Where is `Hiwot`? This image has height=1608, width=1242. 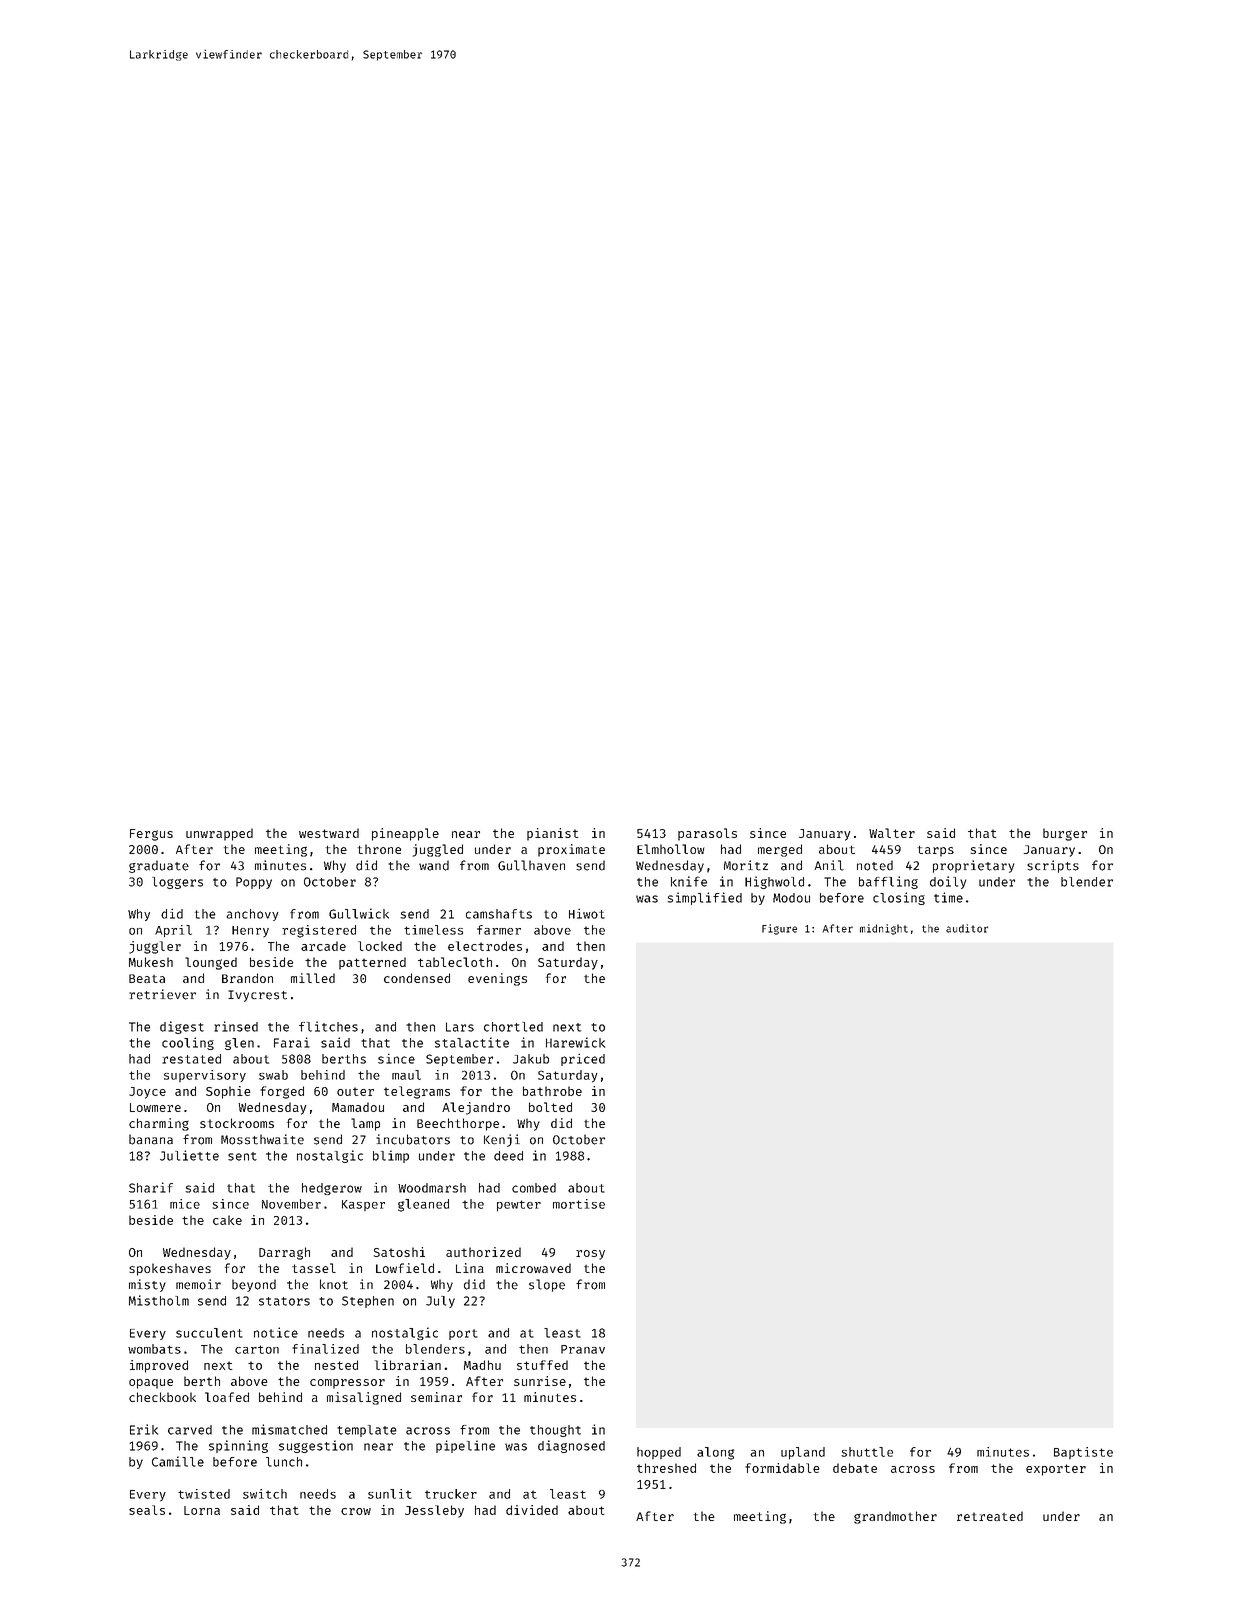 Hiwot is located at coordinates (587, 913).
